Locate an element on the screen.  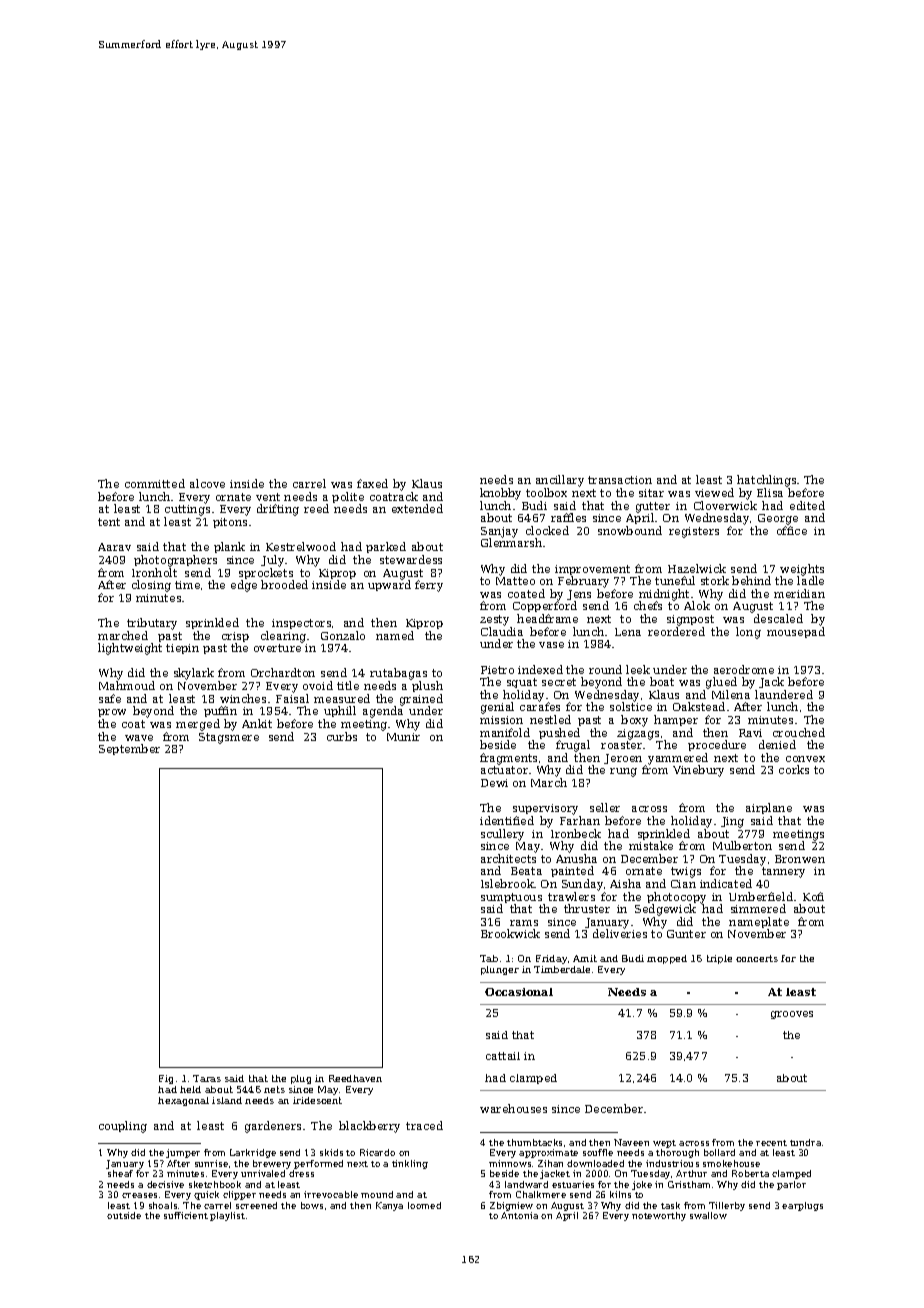
decisive is located at coordinates (165, 1184).
